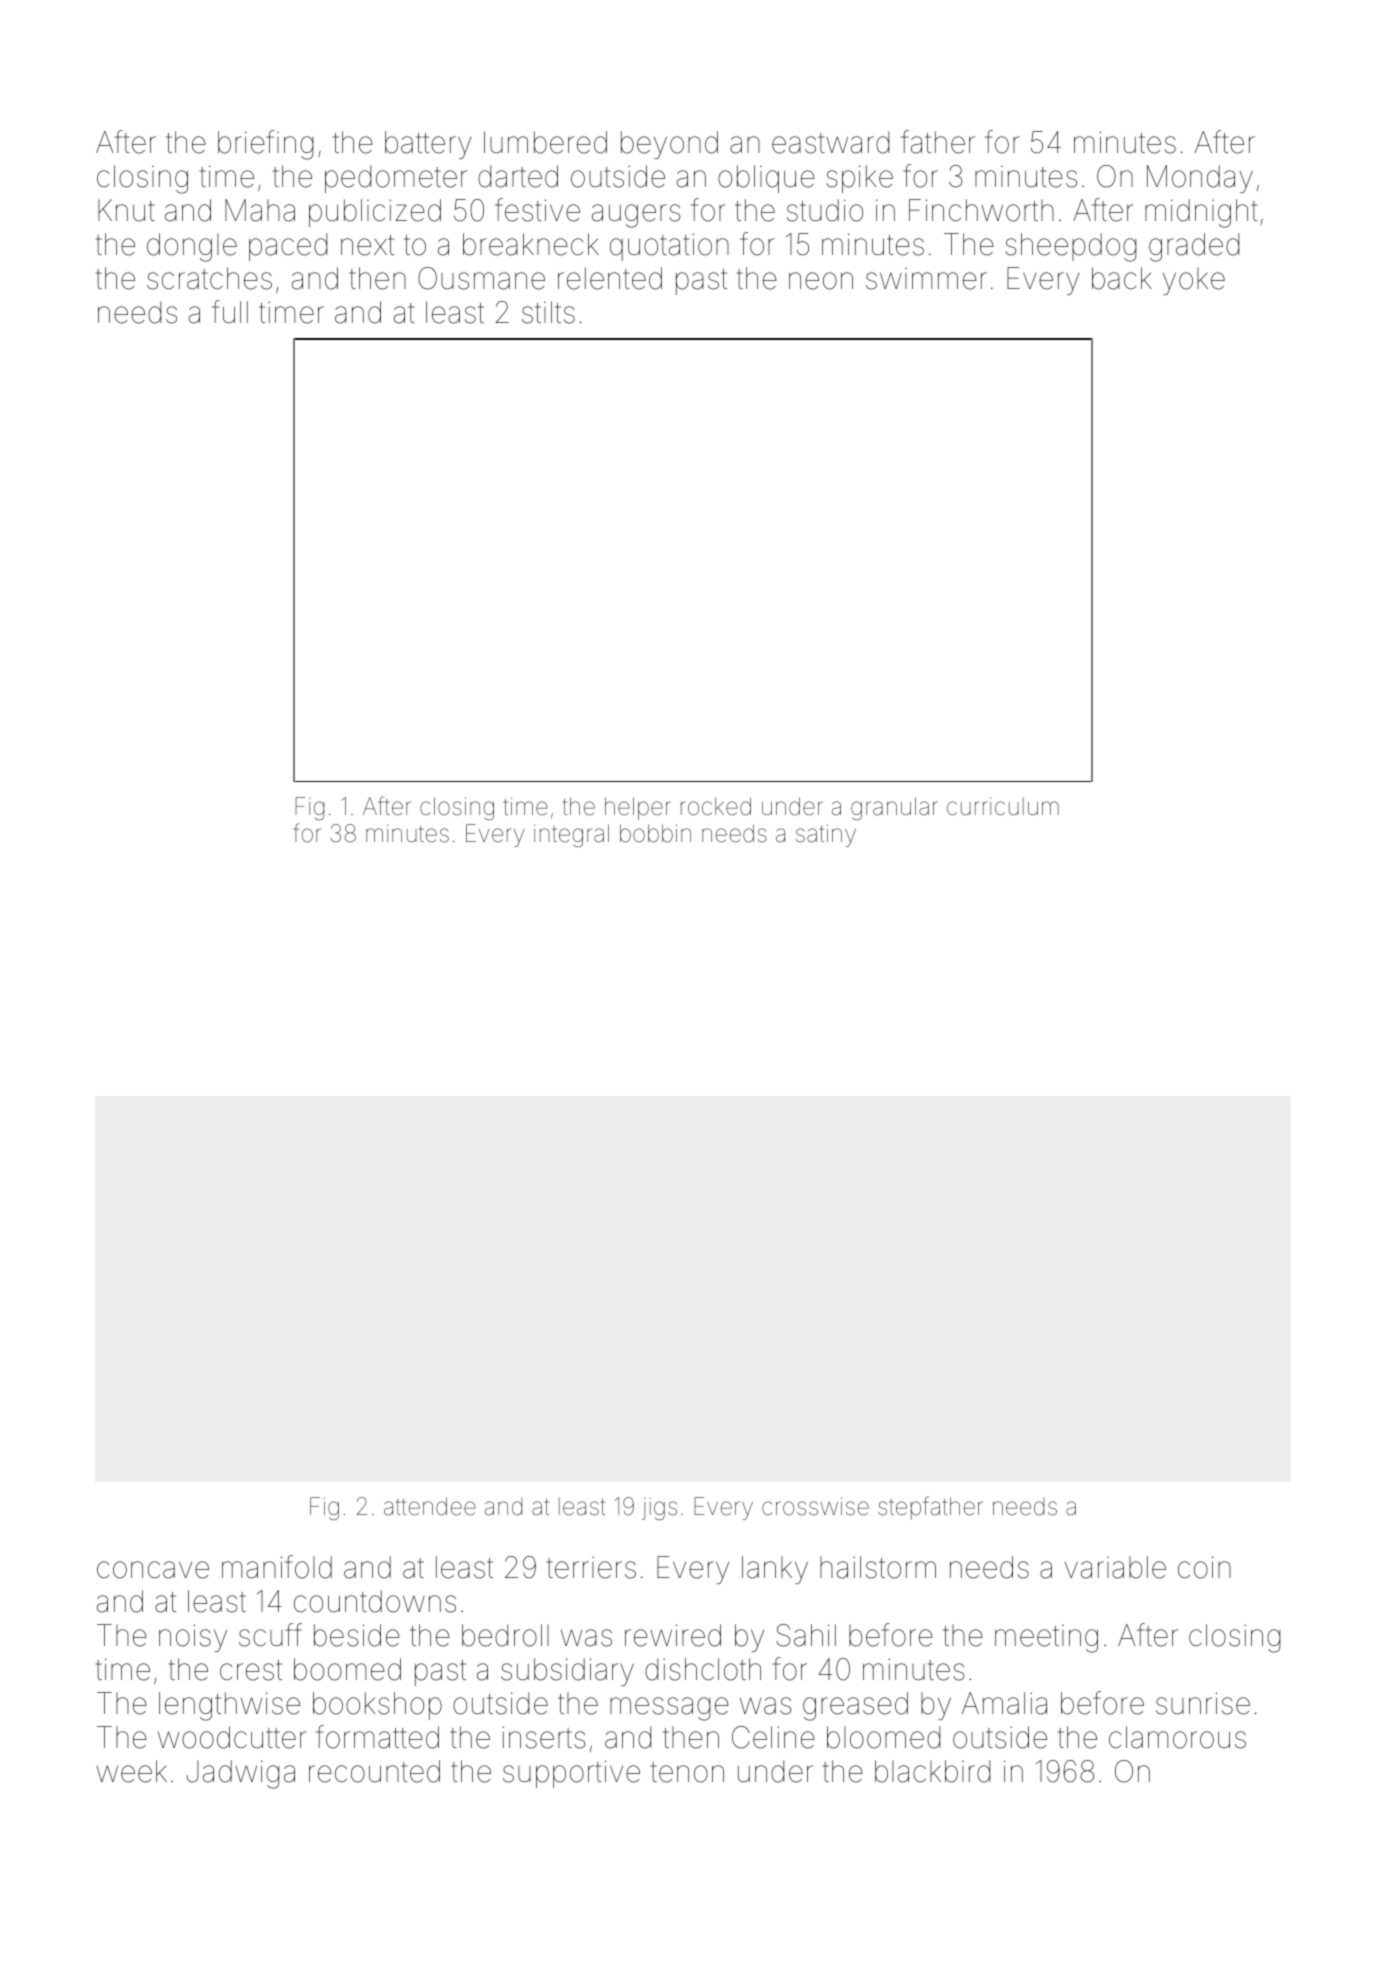 The width and height of the screenshot is (1386, 1969). What do you see at coordinates (1003, 806) in the screenshot?
I see `curriculum` at bounding box center [1003, 806].
